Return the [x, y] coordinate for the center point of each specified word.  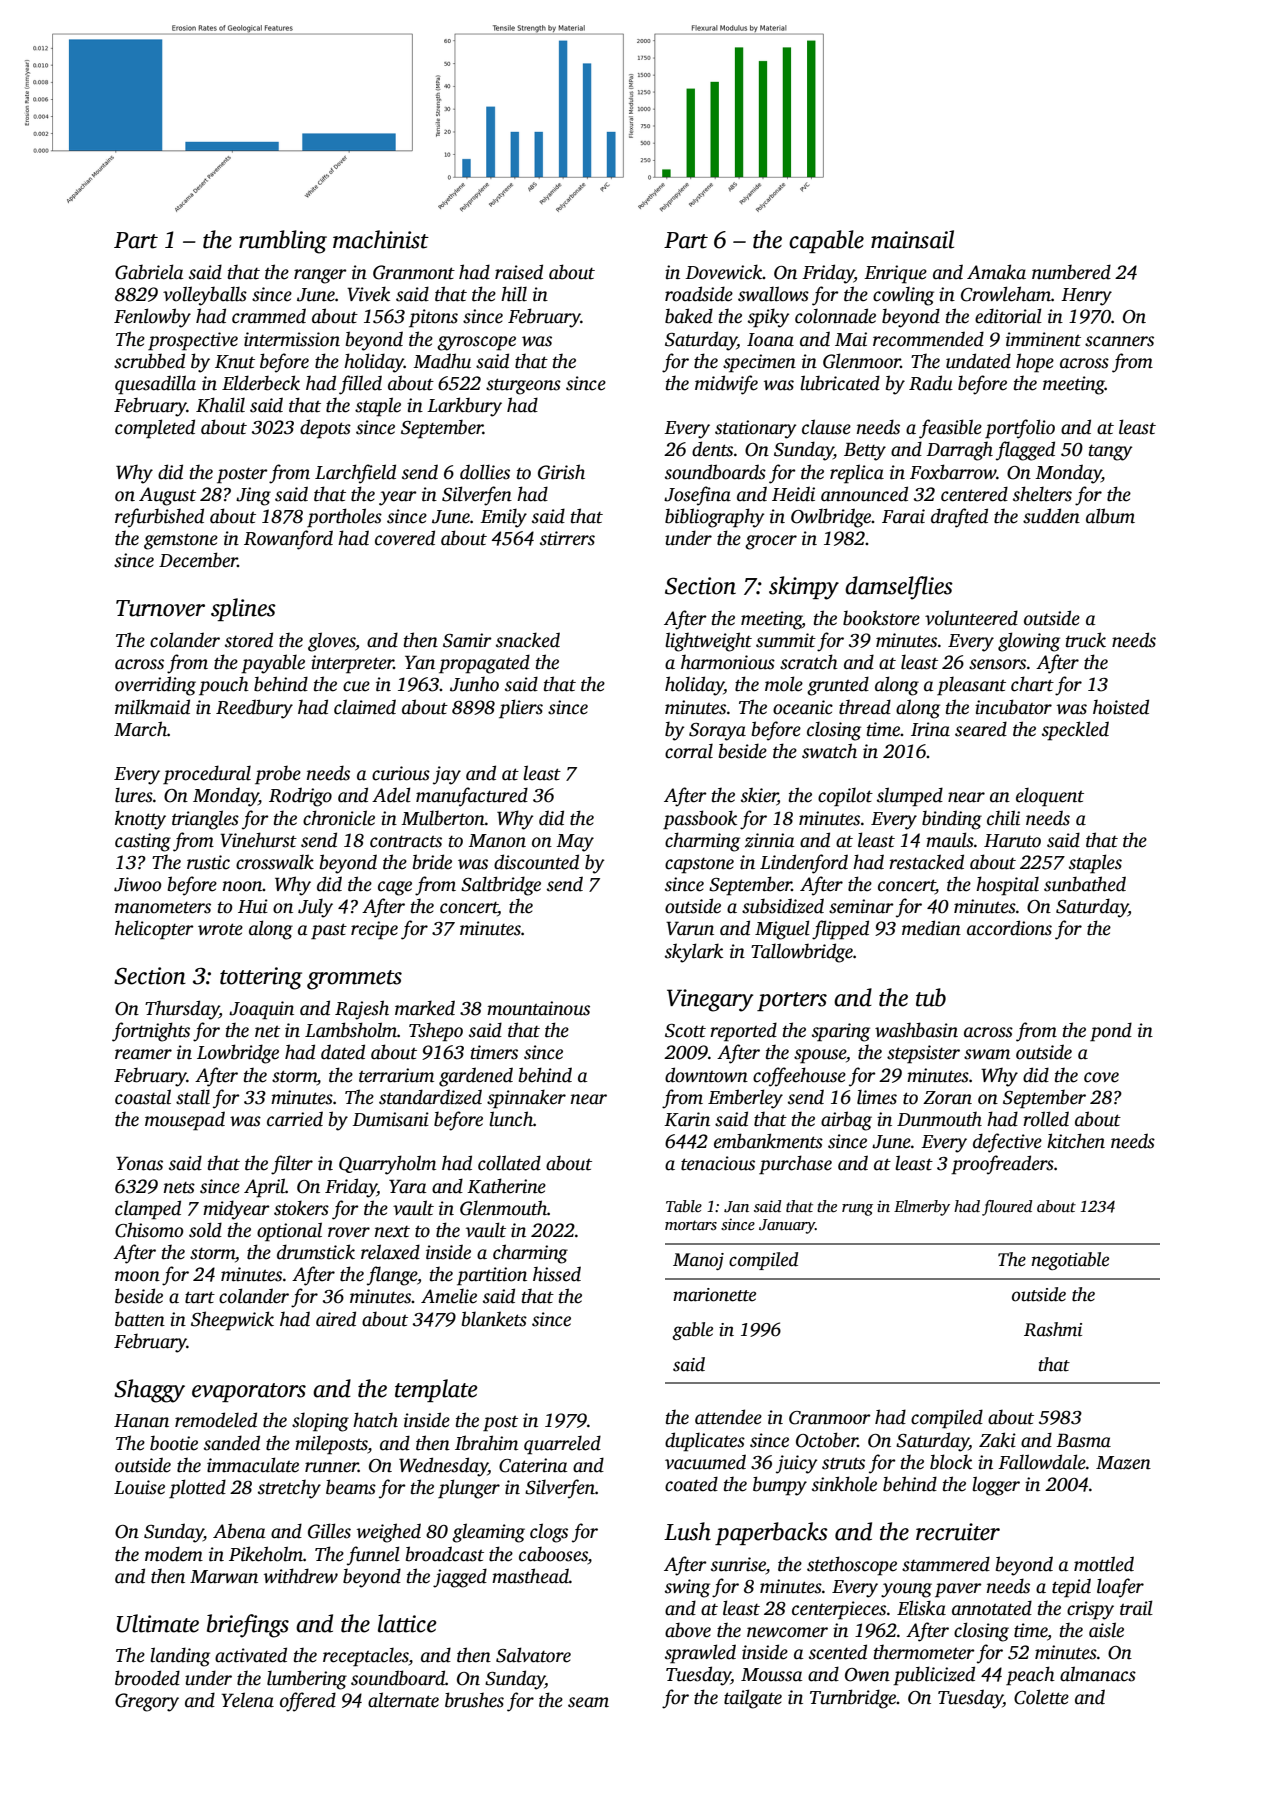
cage [395, 888]
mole [784, 684]
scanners [1119, 341]
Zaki [997, 1440]
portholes [344, 518]
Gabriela [149, 272]
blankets [494, 1319]
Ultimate [158, 1623]
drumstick [316, 1252]
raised [519, 272]
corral [689, 751]
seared [981, 729]
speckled [1075, 731]
